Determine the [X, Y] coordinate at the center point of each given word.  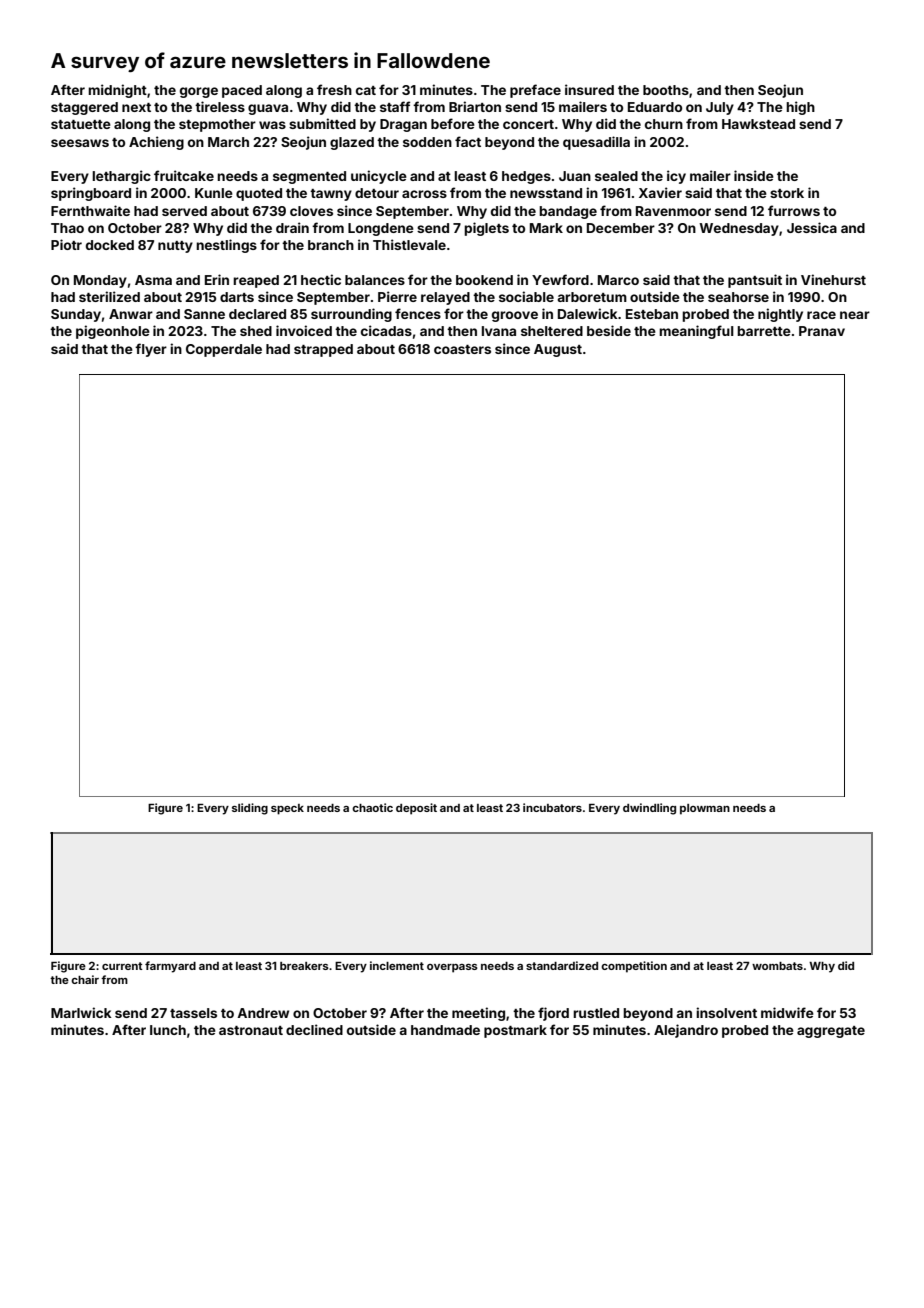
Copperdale [224, 350]
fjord [553, 1014]
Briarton [475, 106]
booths [666, 90]
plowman [705, 809]
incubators [552, 807]
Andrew [263, 1013]
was [272, 125]
